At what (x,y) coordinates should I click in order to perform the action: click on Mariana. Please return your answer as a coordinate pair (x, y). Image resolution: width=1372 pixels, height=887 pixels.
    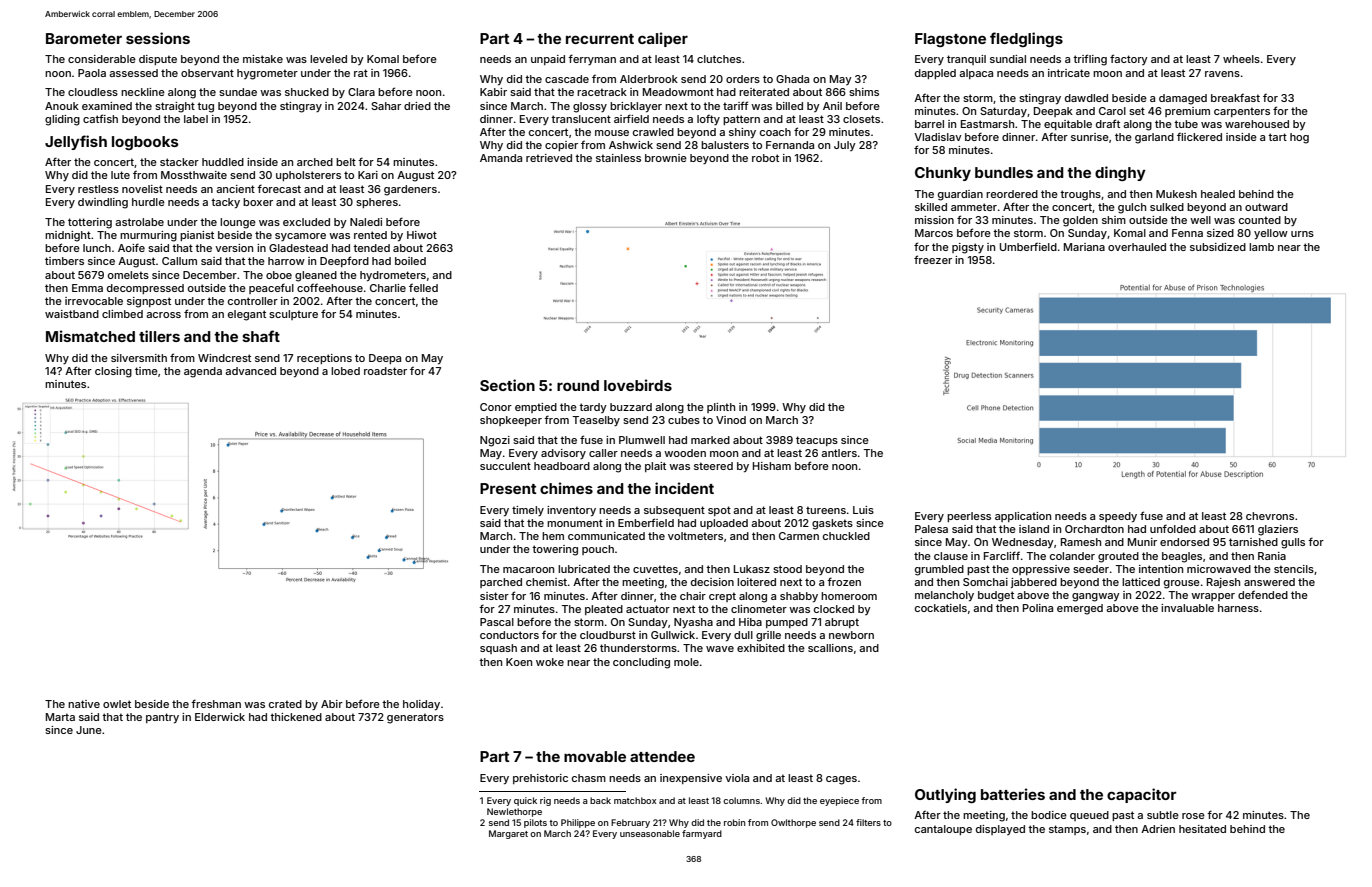
    Looking at the image, I should click on (1084, 247).
